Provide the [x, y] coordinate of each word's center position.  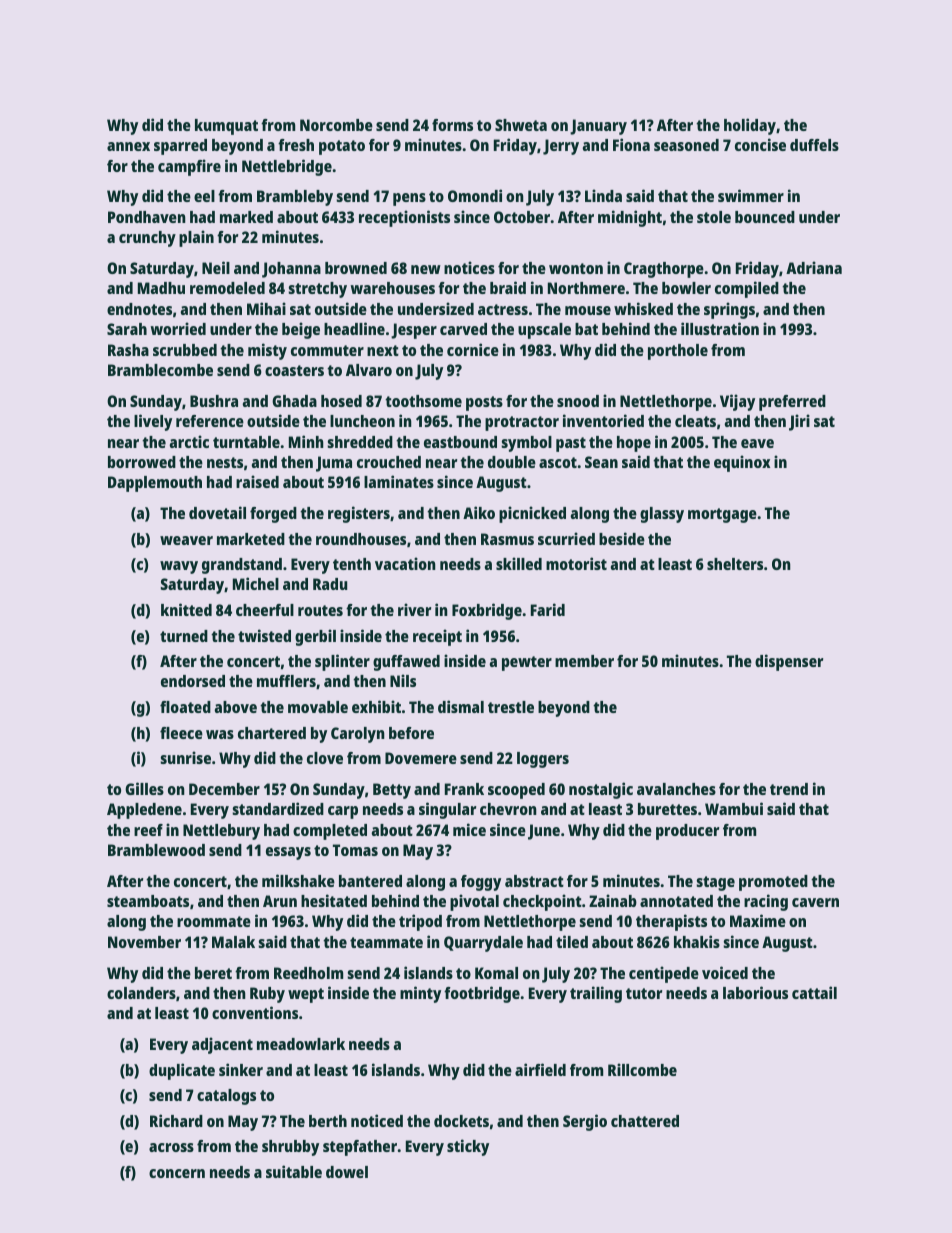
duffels [814, 145]
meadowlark [301, 1044]
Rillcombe [642, 1069]
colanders [141, 993]
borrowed [142, 462]
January [598, 127]
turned [184, 636]
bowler [686, 288]
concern [177, 1173]
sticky [468, 1147]
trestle [511, 707]
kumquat [226, 127]
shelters [735, 564]
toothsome [423, 401]
